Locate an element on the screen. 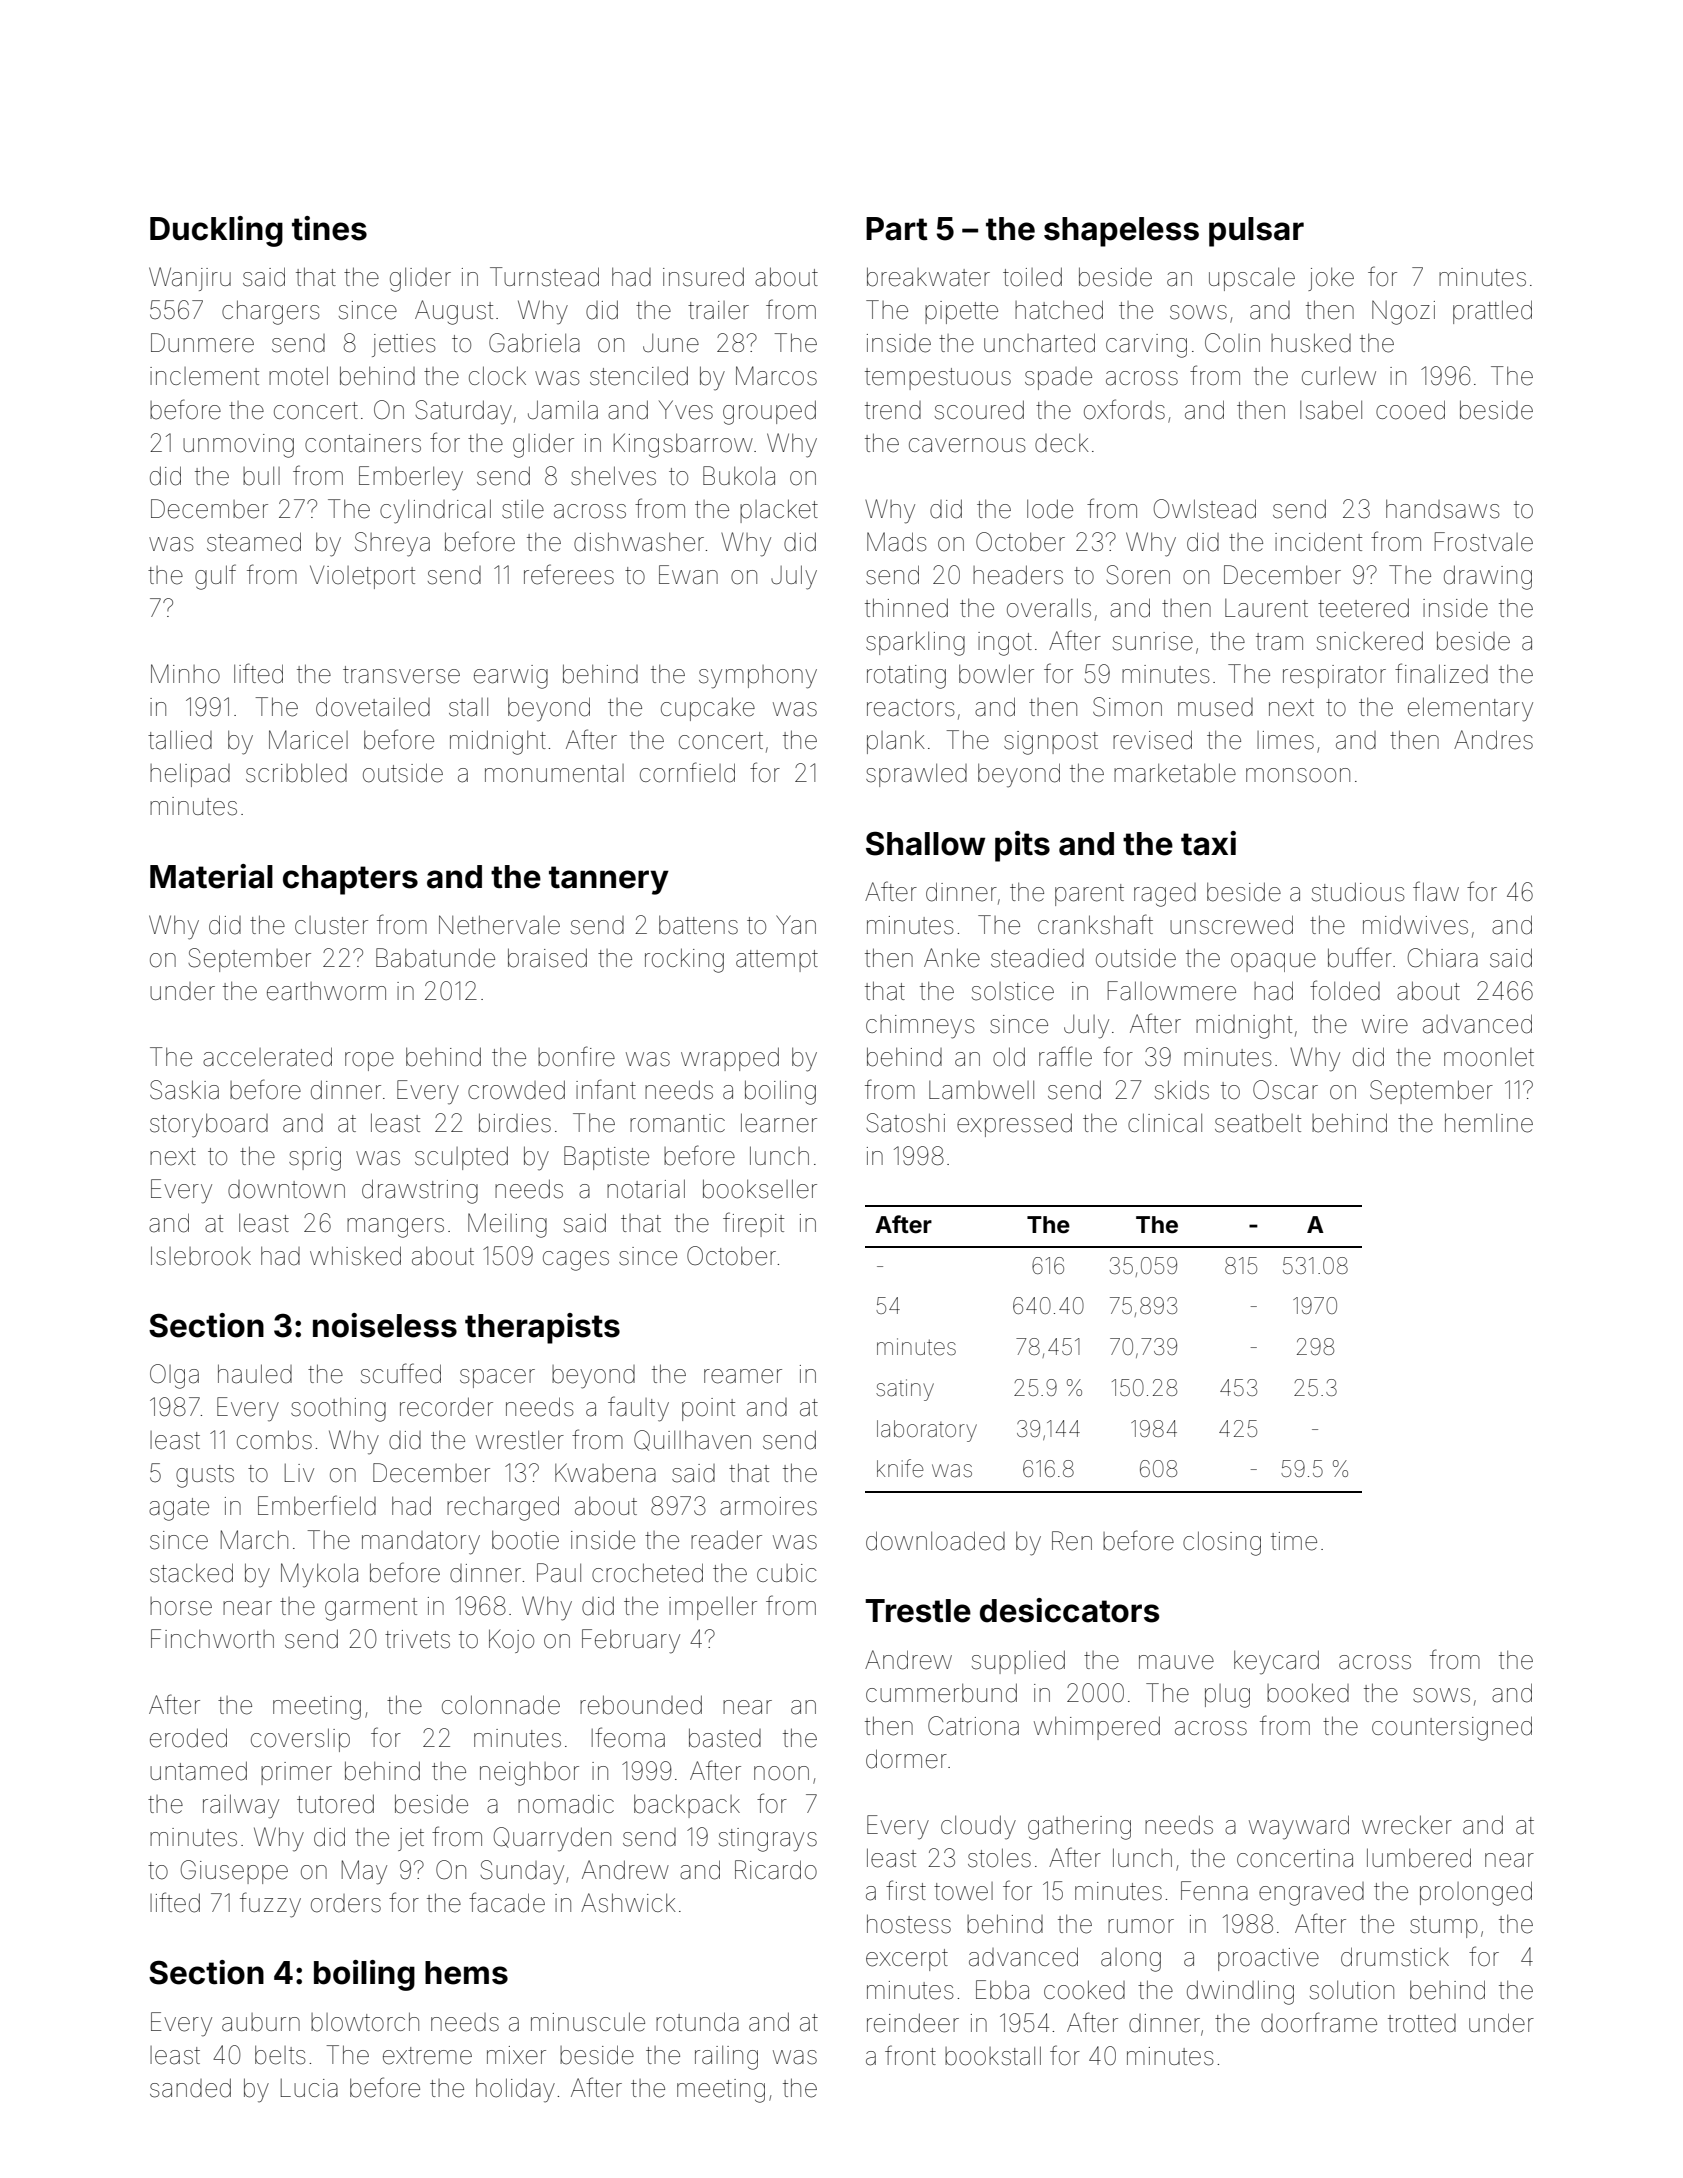 This screenshot has width=1683, height=2178. rotunda is located at coordinates (697, 2022).
